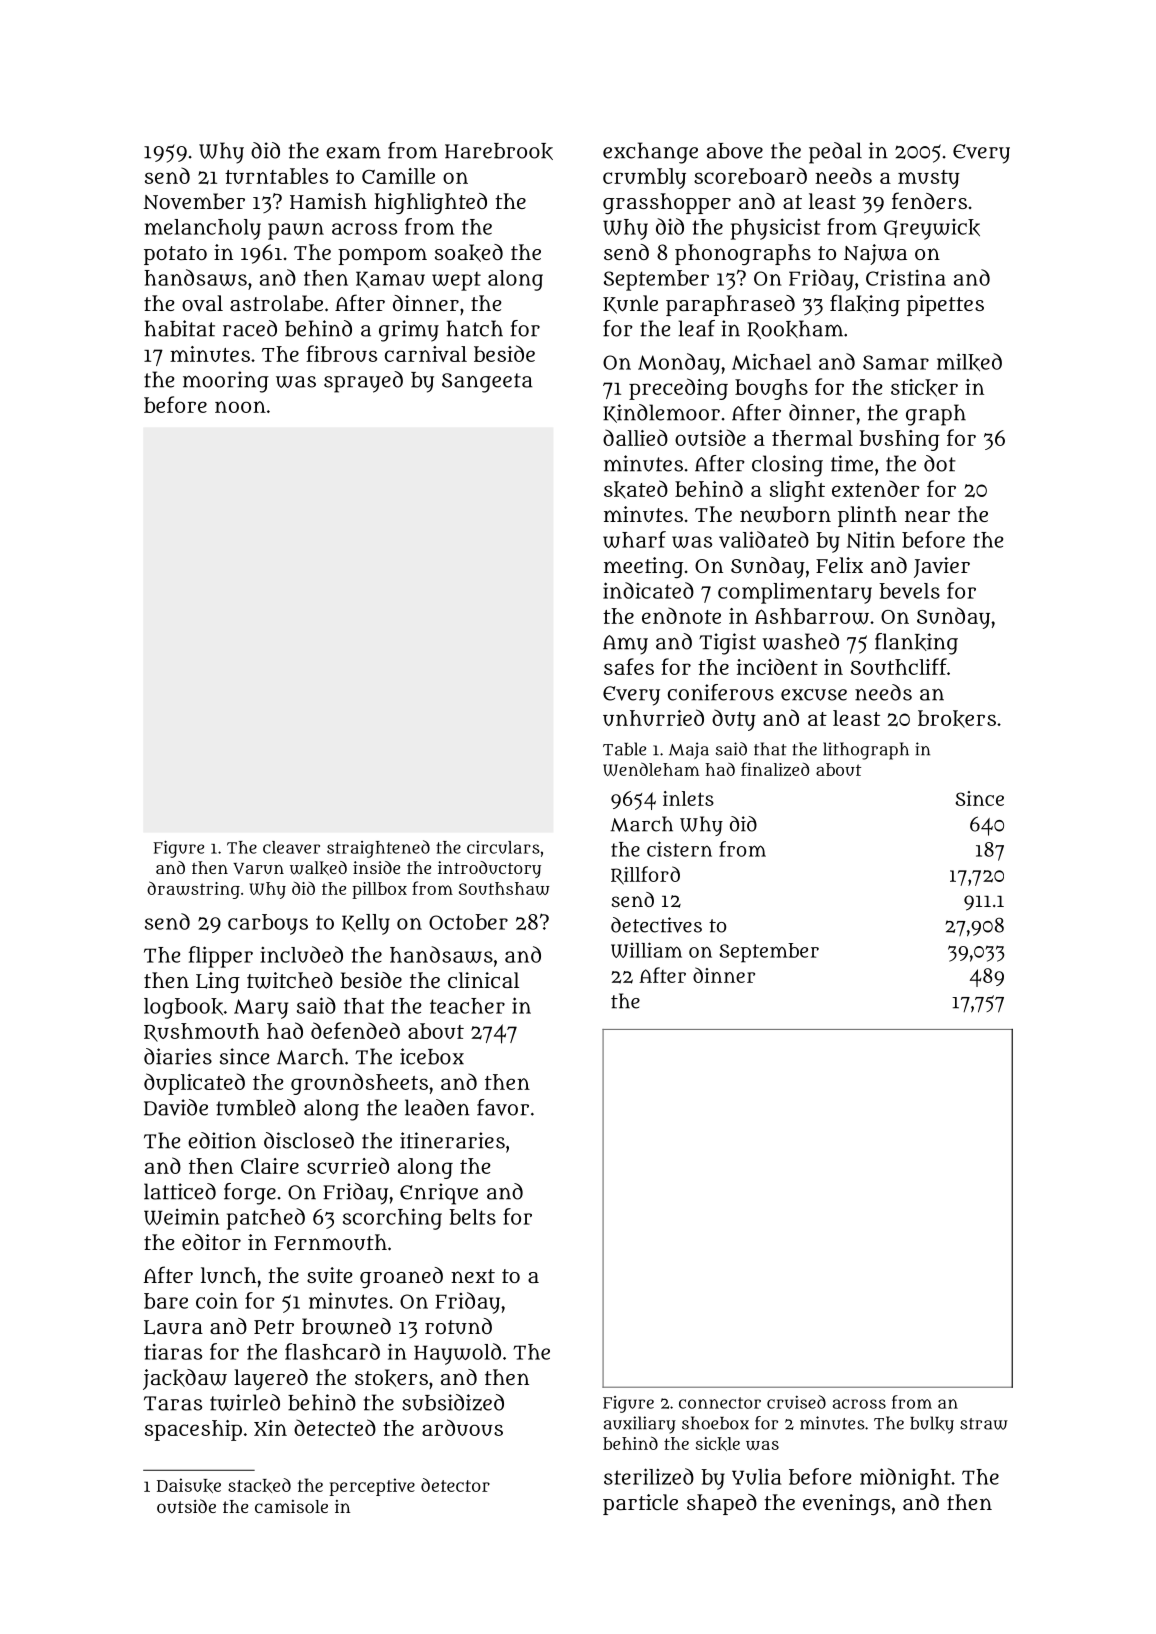 Image resolution: width=1156 pixels, height=1634 pixels. What do you see at coordinates (226, 382) in the page?
I see `mooring` at bounding box center [226, 382].
